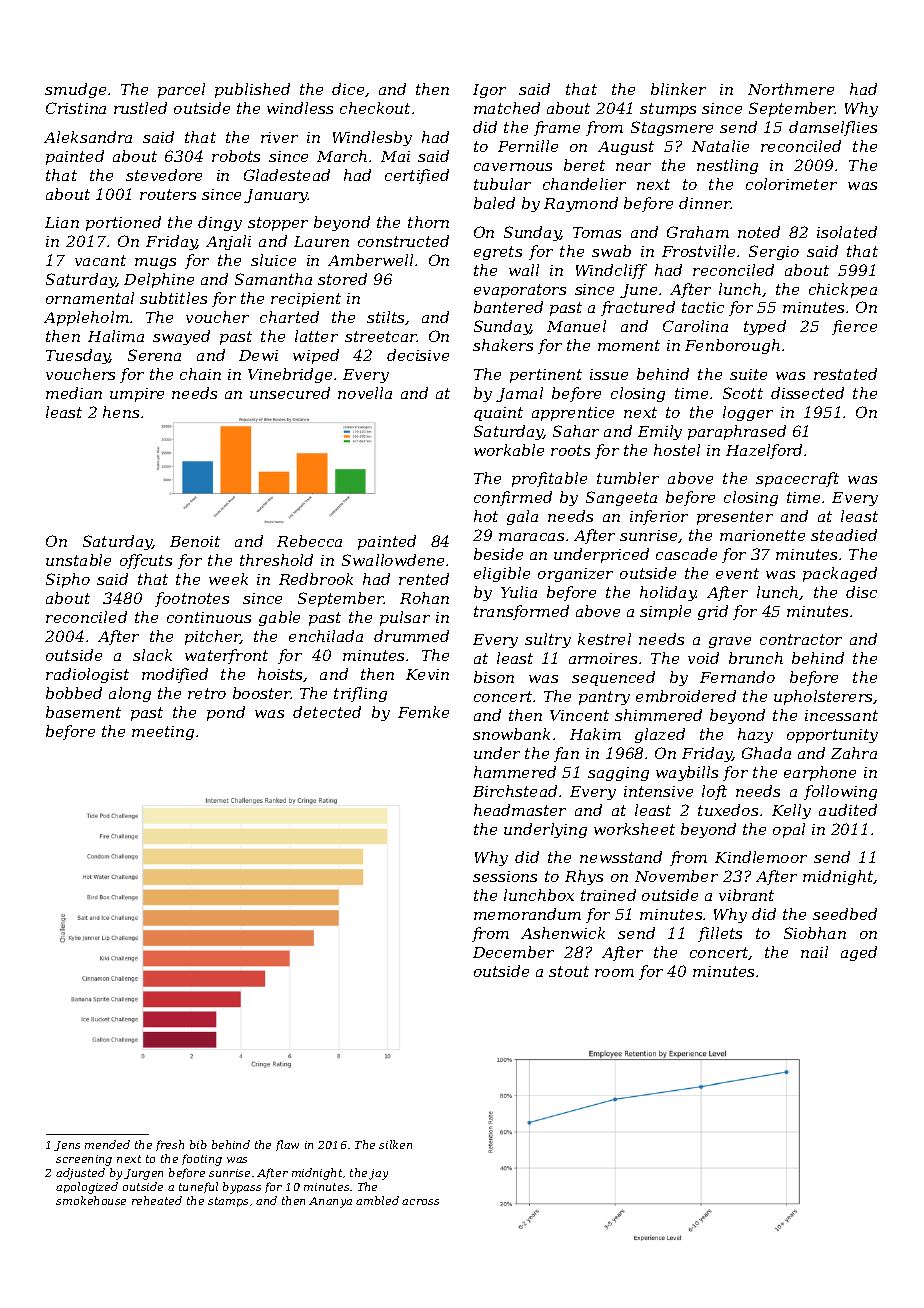 This page has width=924, height=1308. What do you see at coordinates (854, 327) in the page?
I see `fierce` at bounding box center [854, 327].
